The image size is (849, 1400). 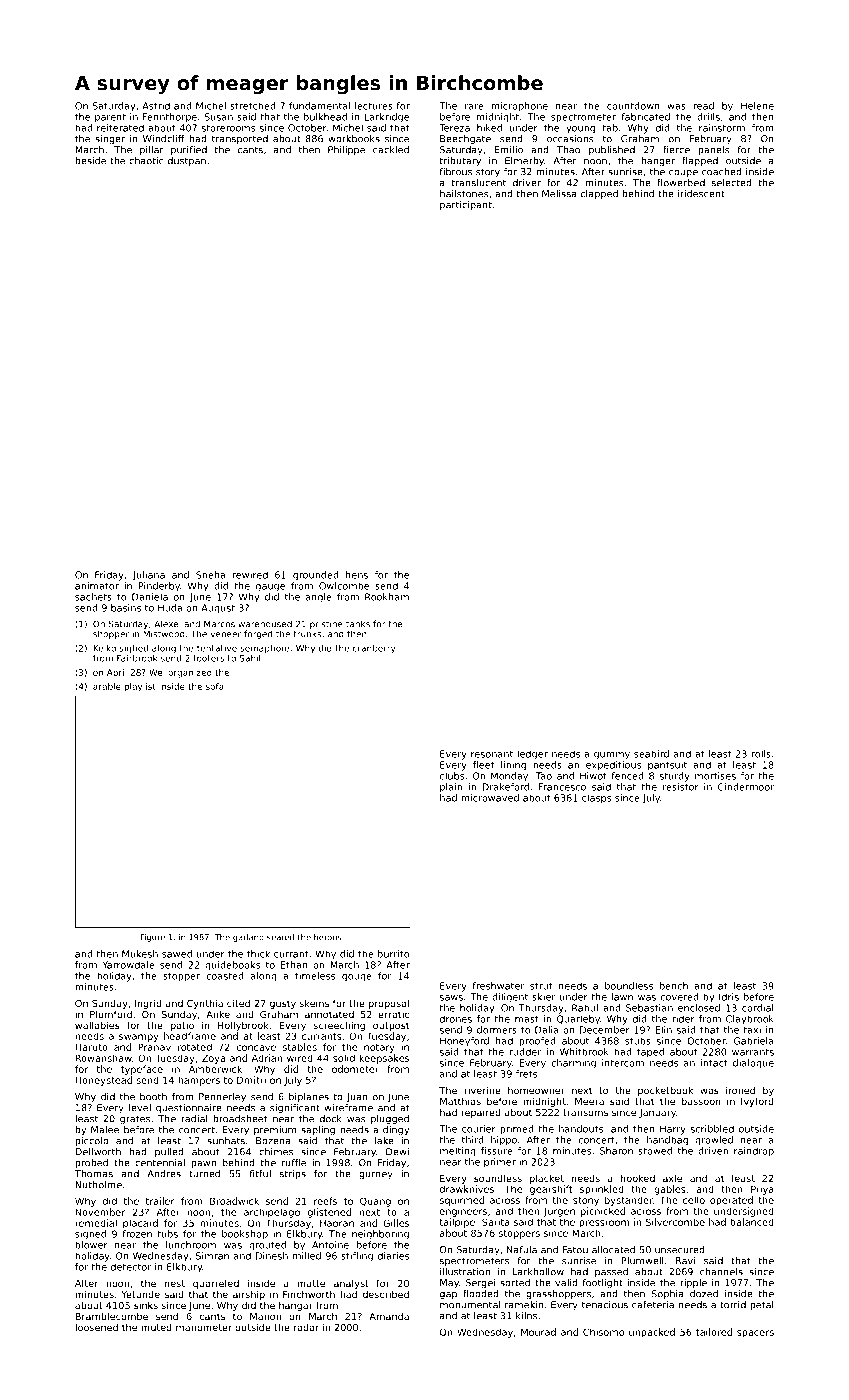 I want to click on beside, so click(x=90, y=161).
